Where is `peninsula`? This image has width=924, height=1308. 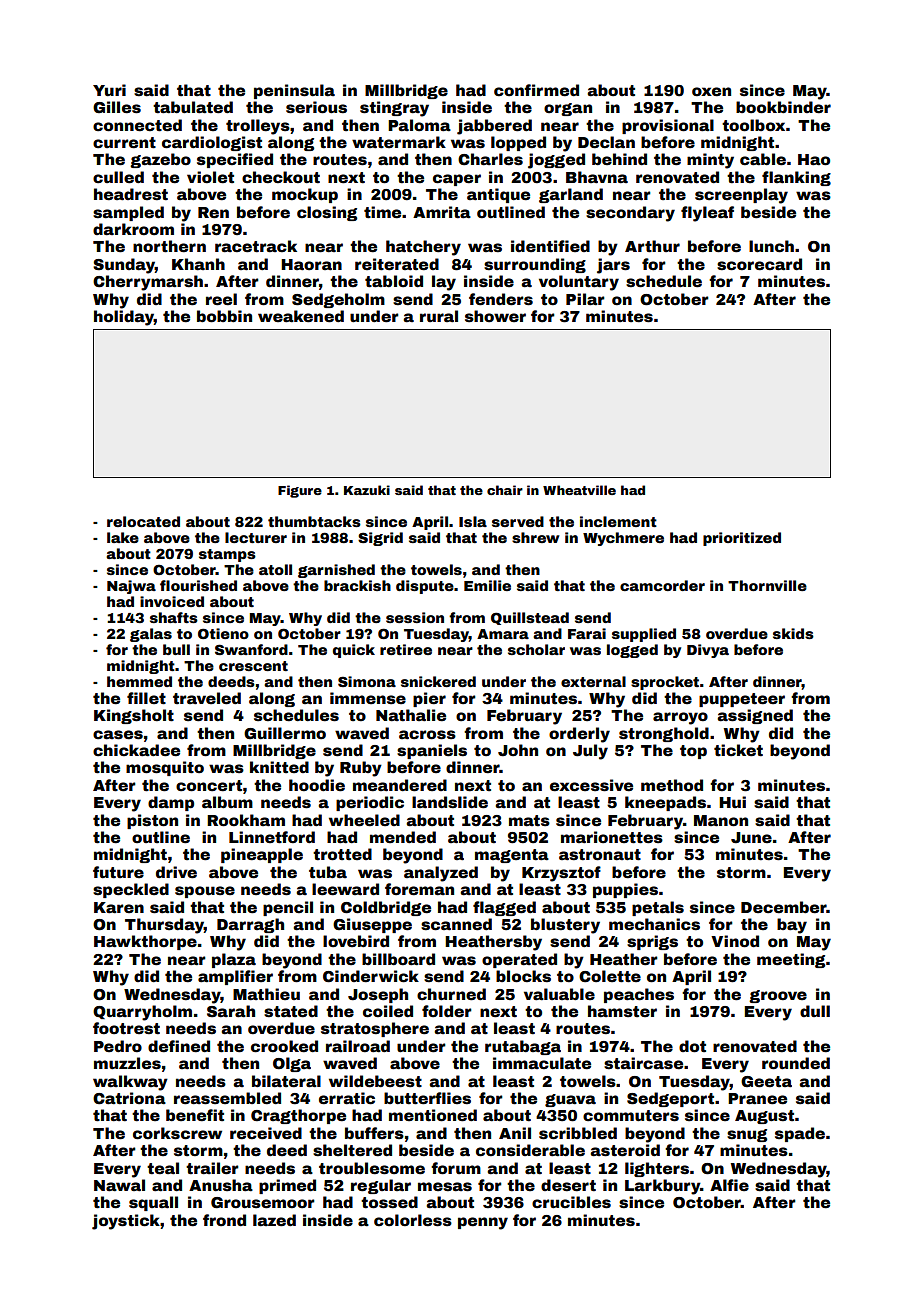 peninsula is located at coordinates (294, 91).
